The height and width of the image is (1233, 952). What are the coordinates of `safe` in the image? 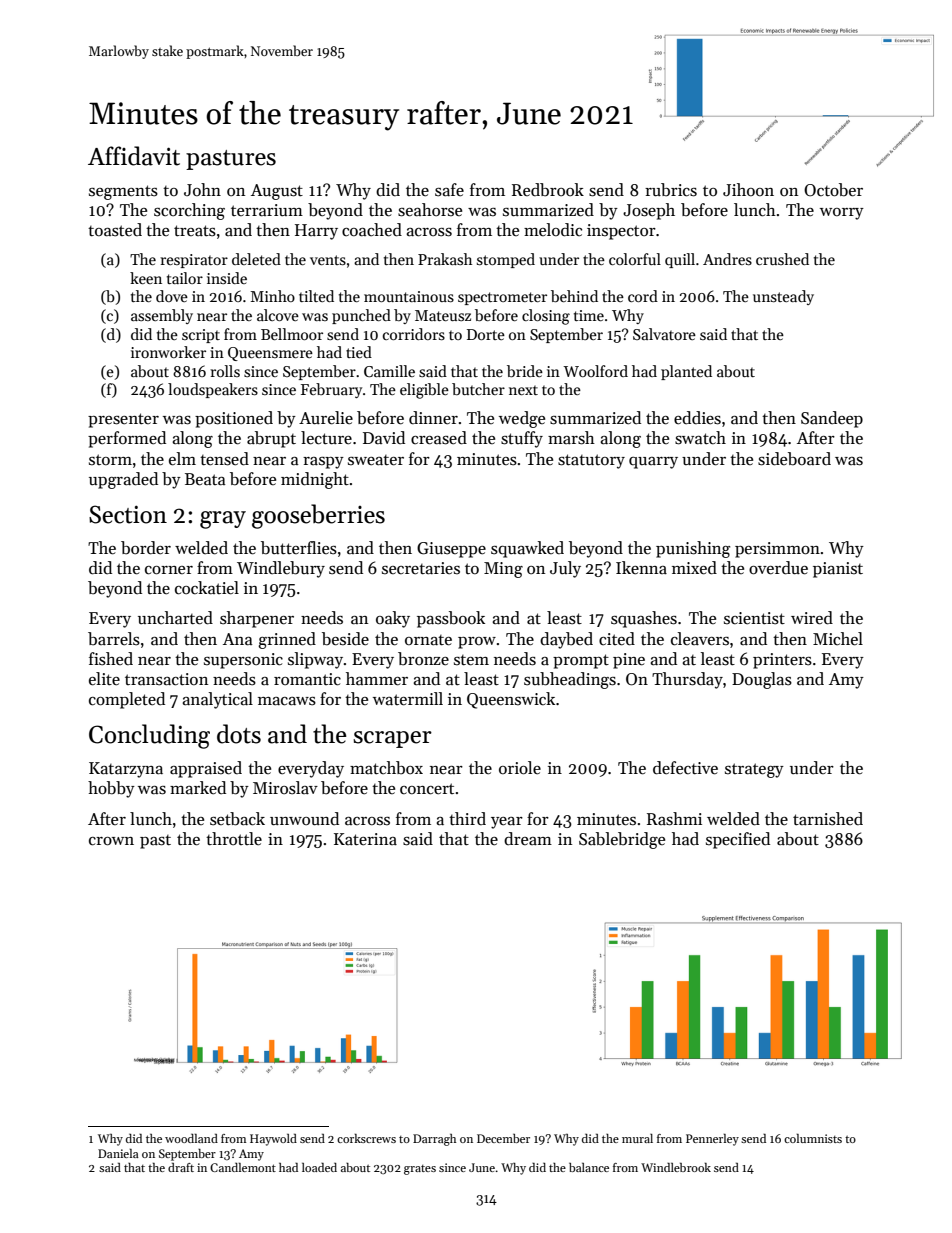 It's located at (449, 190).
